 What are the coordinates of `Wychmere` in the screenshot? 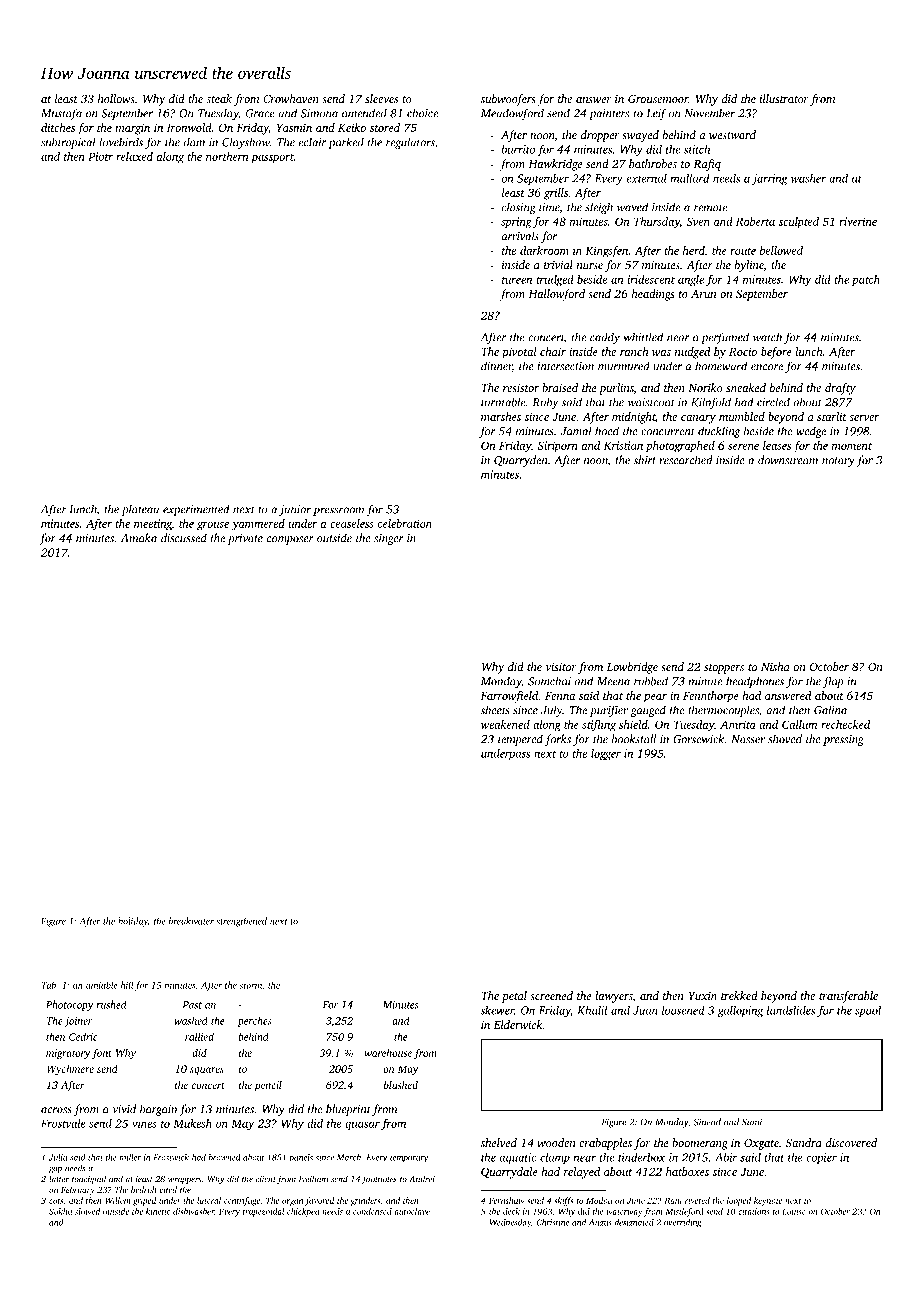 It's located at (70, 1069).
